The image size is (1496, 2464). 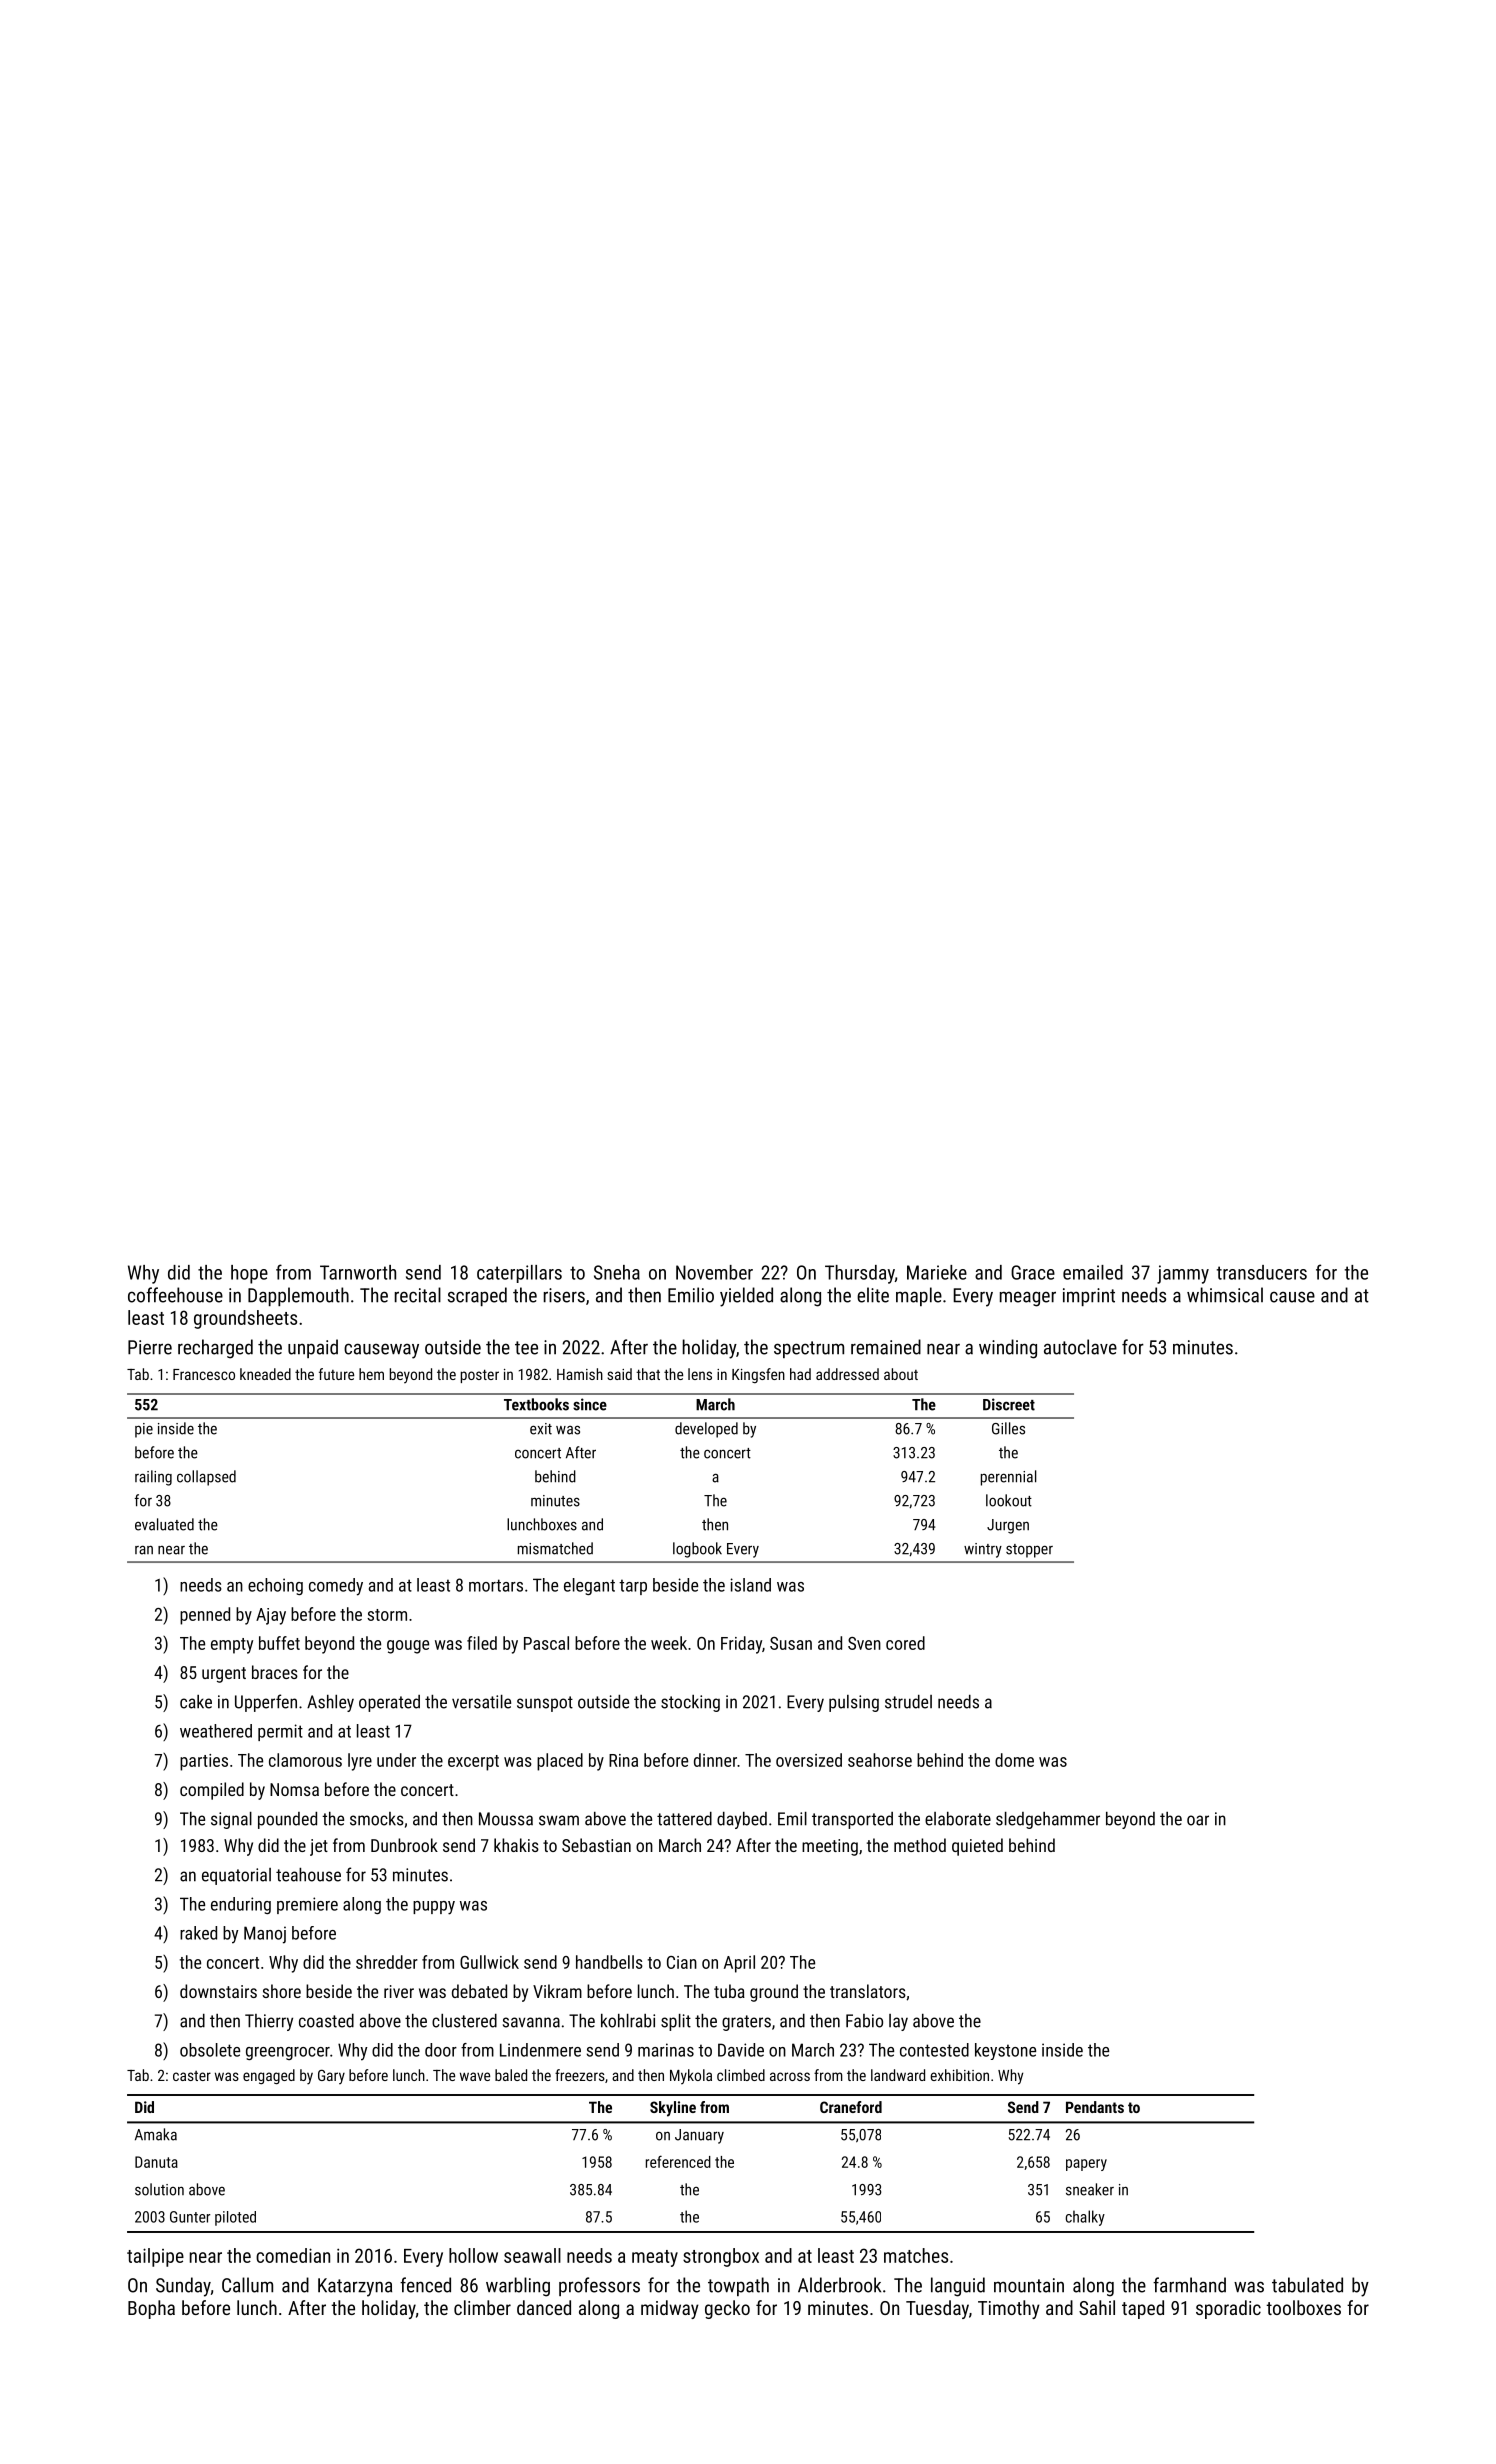 What do you see at coordinates (1095, 2107) in the screenshot?
I see `Pendants` at bounding box center [1095, 2107].
